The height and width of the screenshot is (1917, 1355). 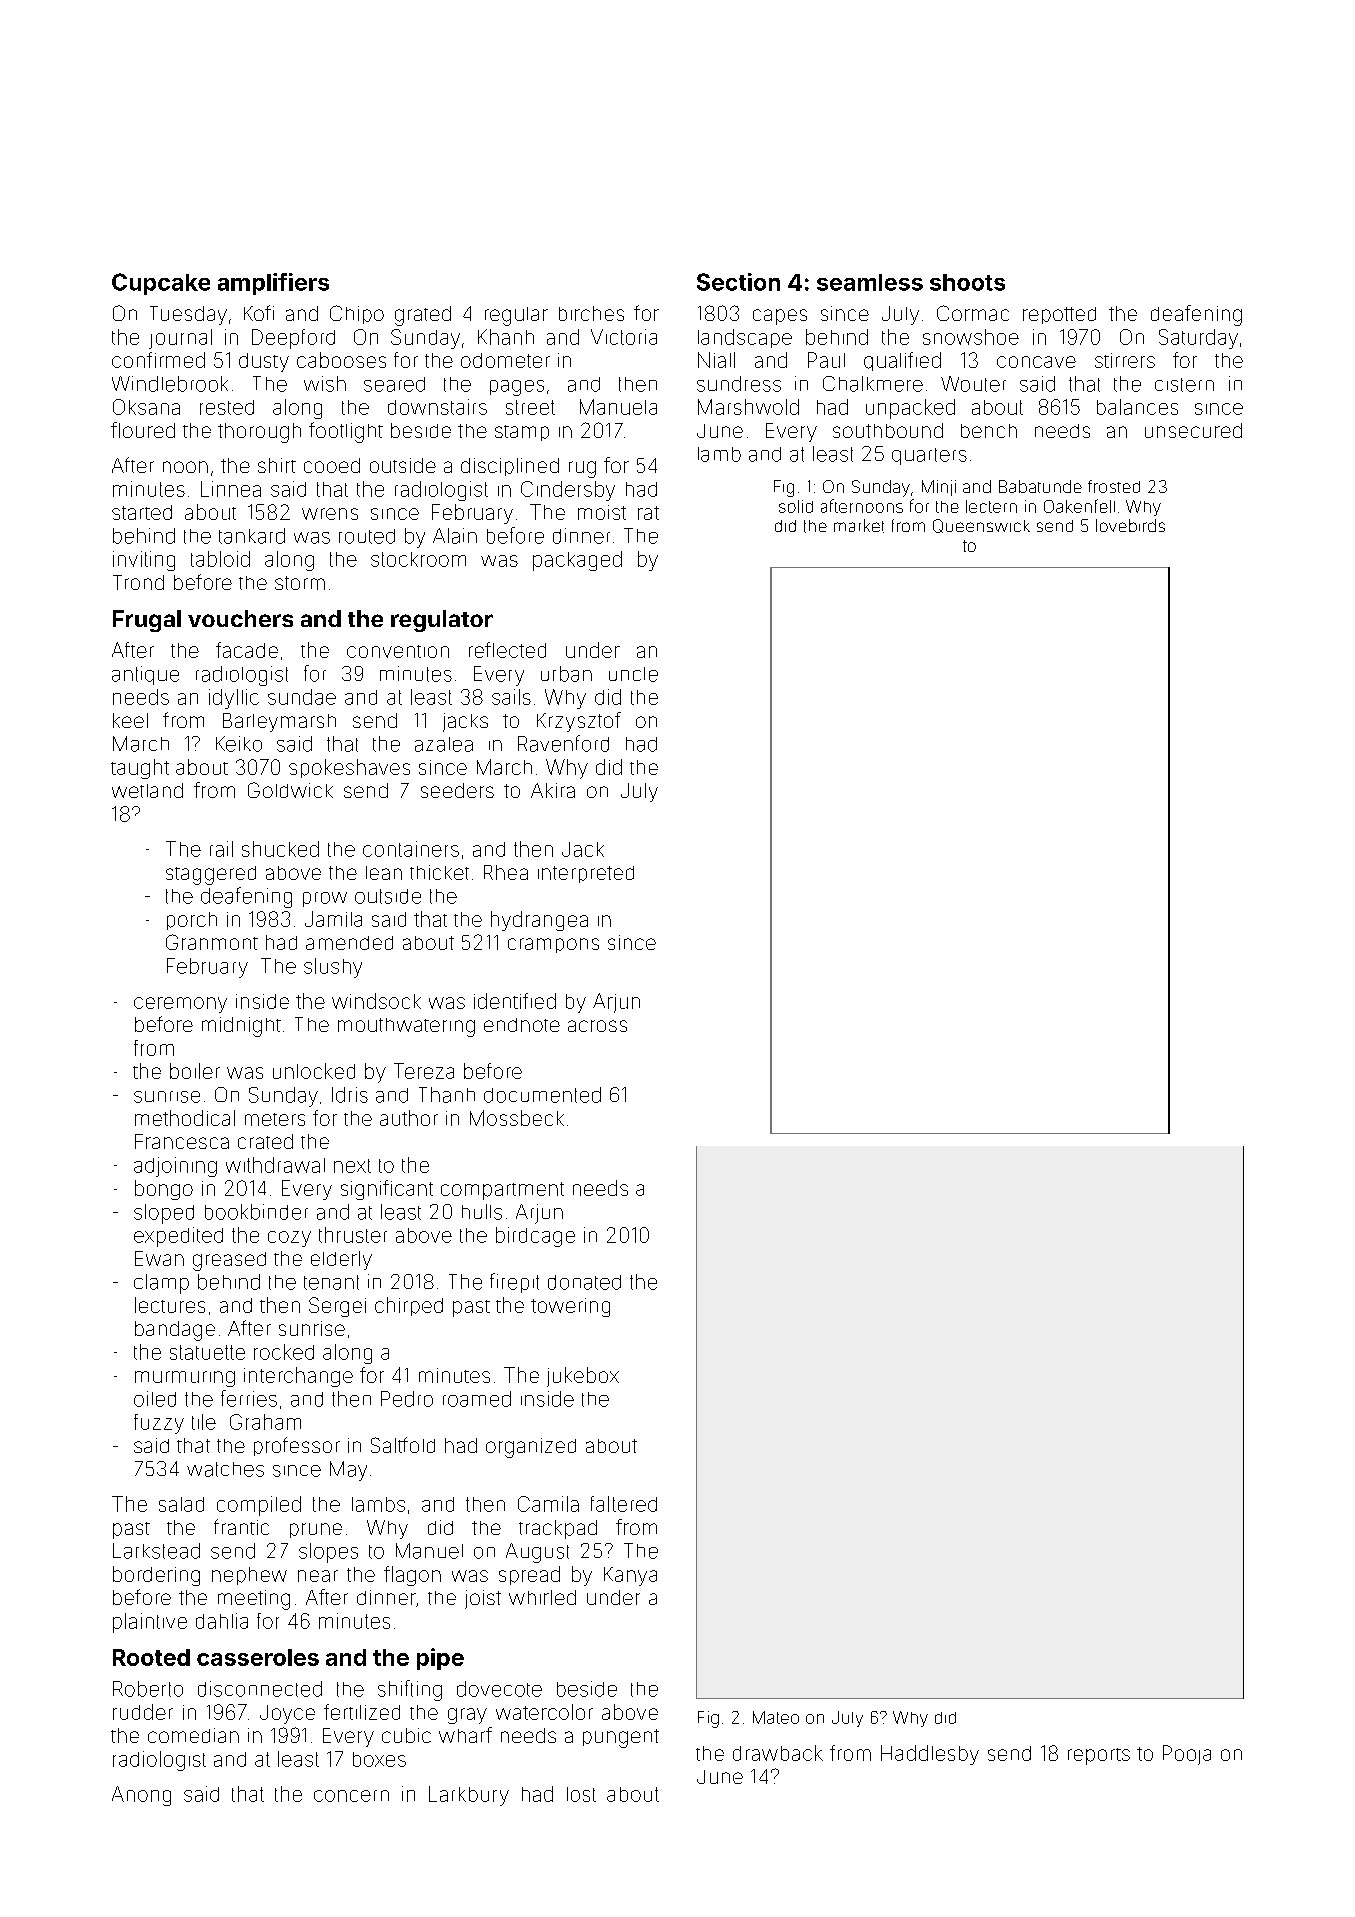 I want to click on shifting, so click(x=410, y=1690).
